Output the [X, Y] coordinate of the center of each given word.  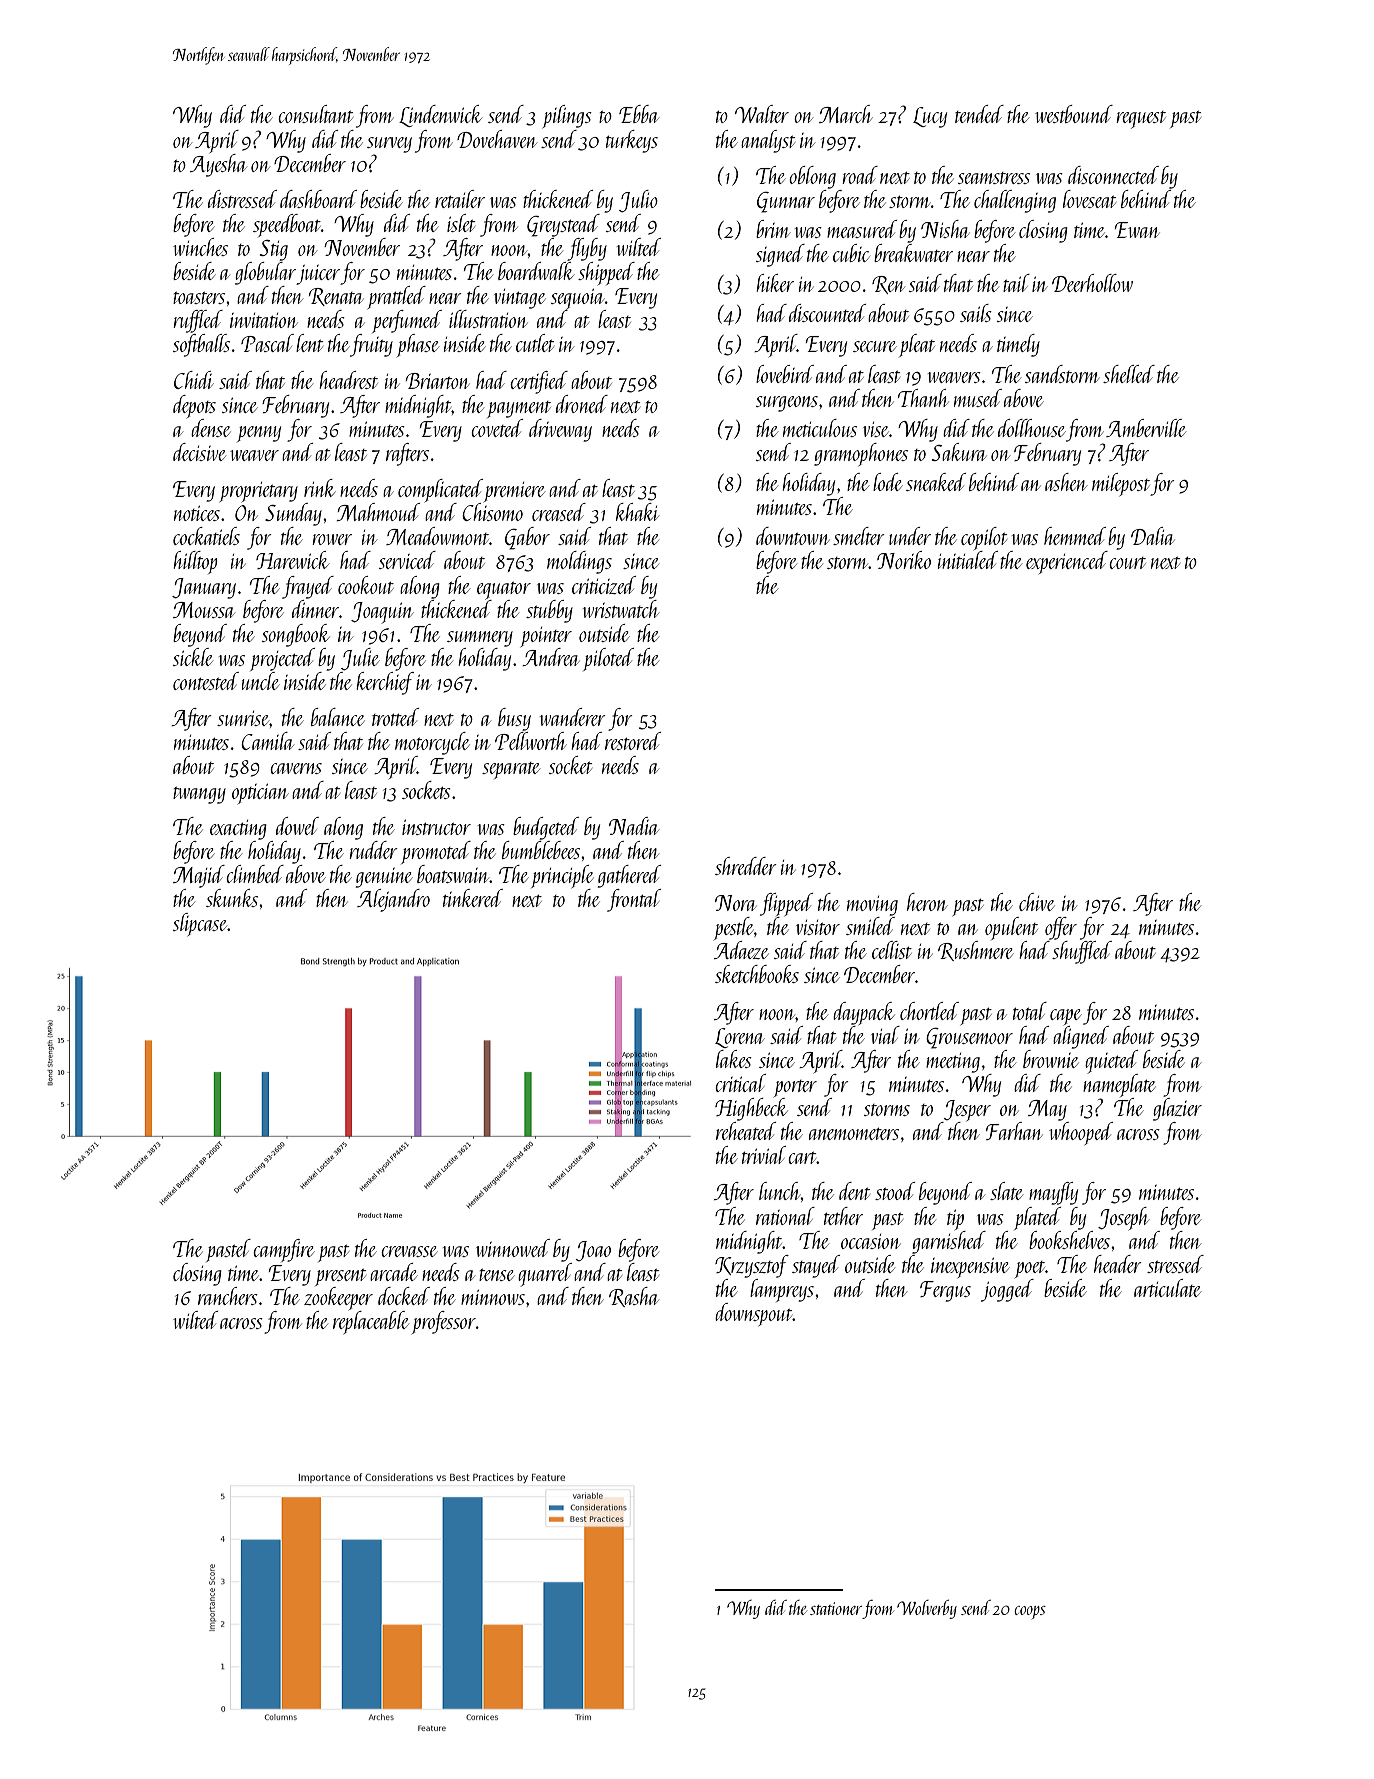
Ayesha [218, 165]
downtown [793, 536]
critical [740, 1083]
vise [876, 429]
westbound [1074, 114]
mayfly [1053, 1193]
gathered [629, 876]
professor [444, 1322]
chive [1037, 902]
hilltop [196, 562]
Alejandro [393, 900]
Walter [762, 114]
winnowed [513, 1248]
